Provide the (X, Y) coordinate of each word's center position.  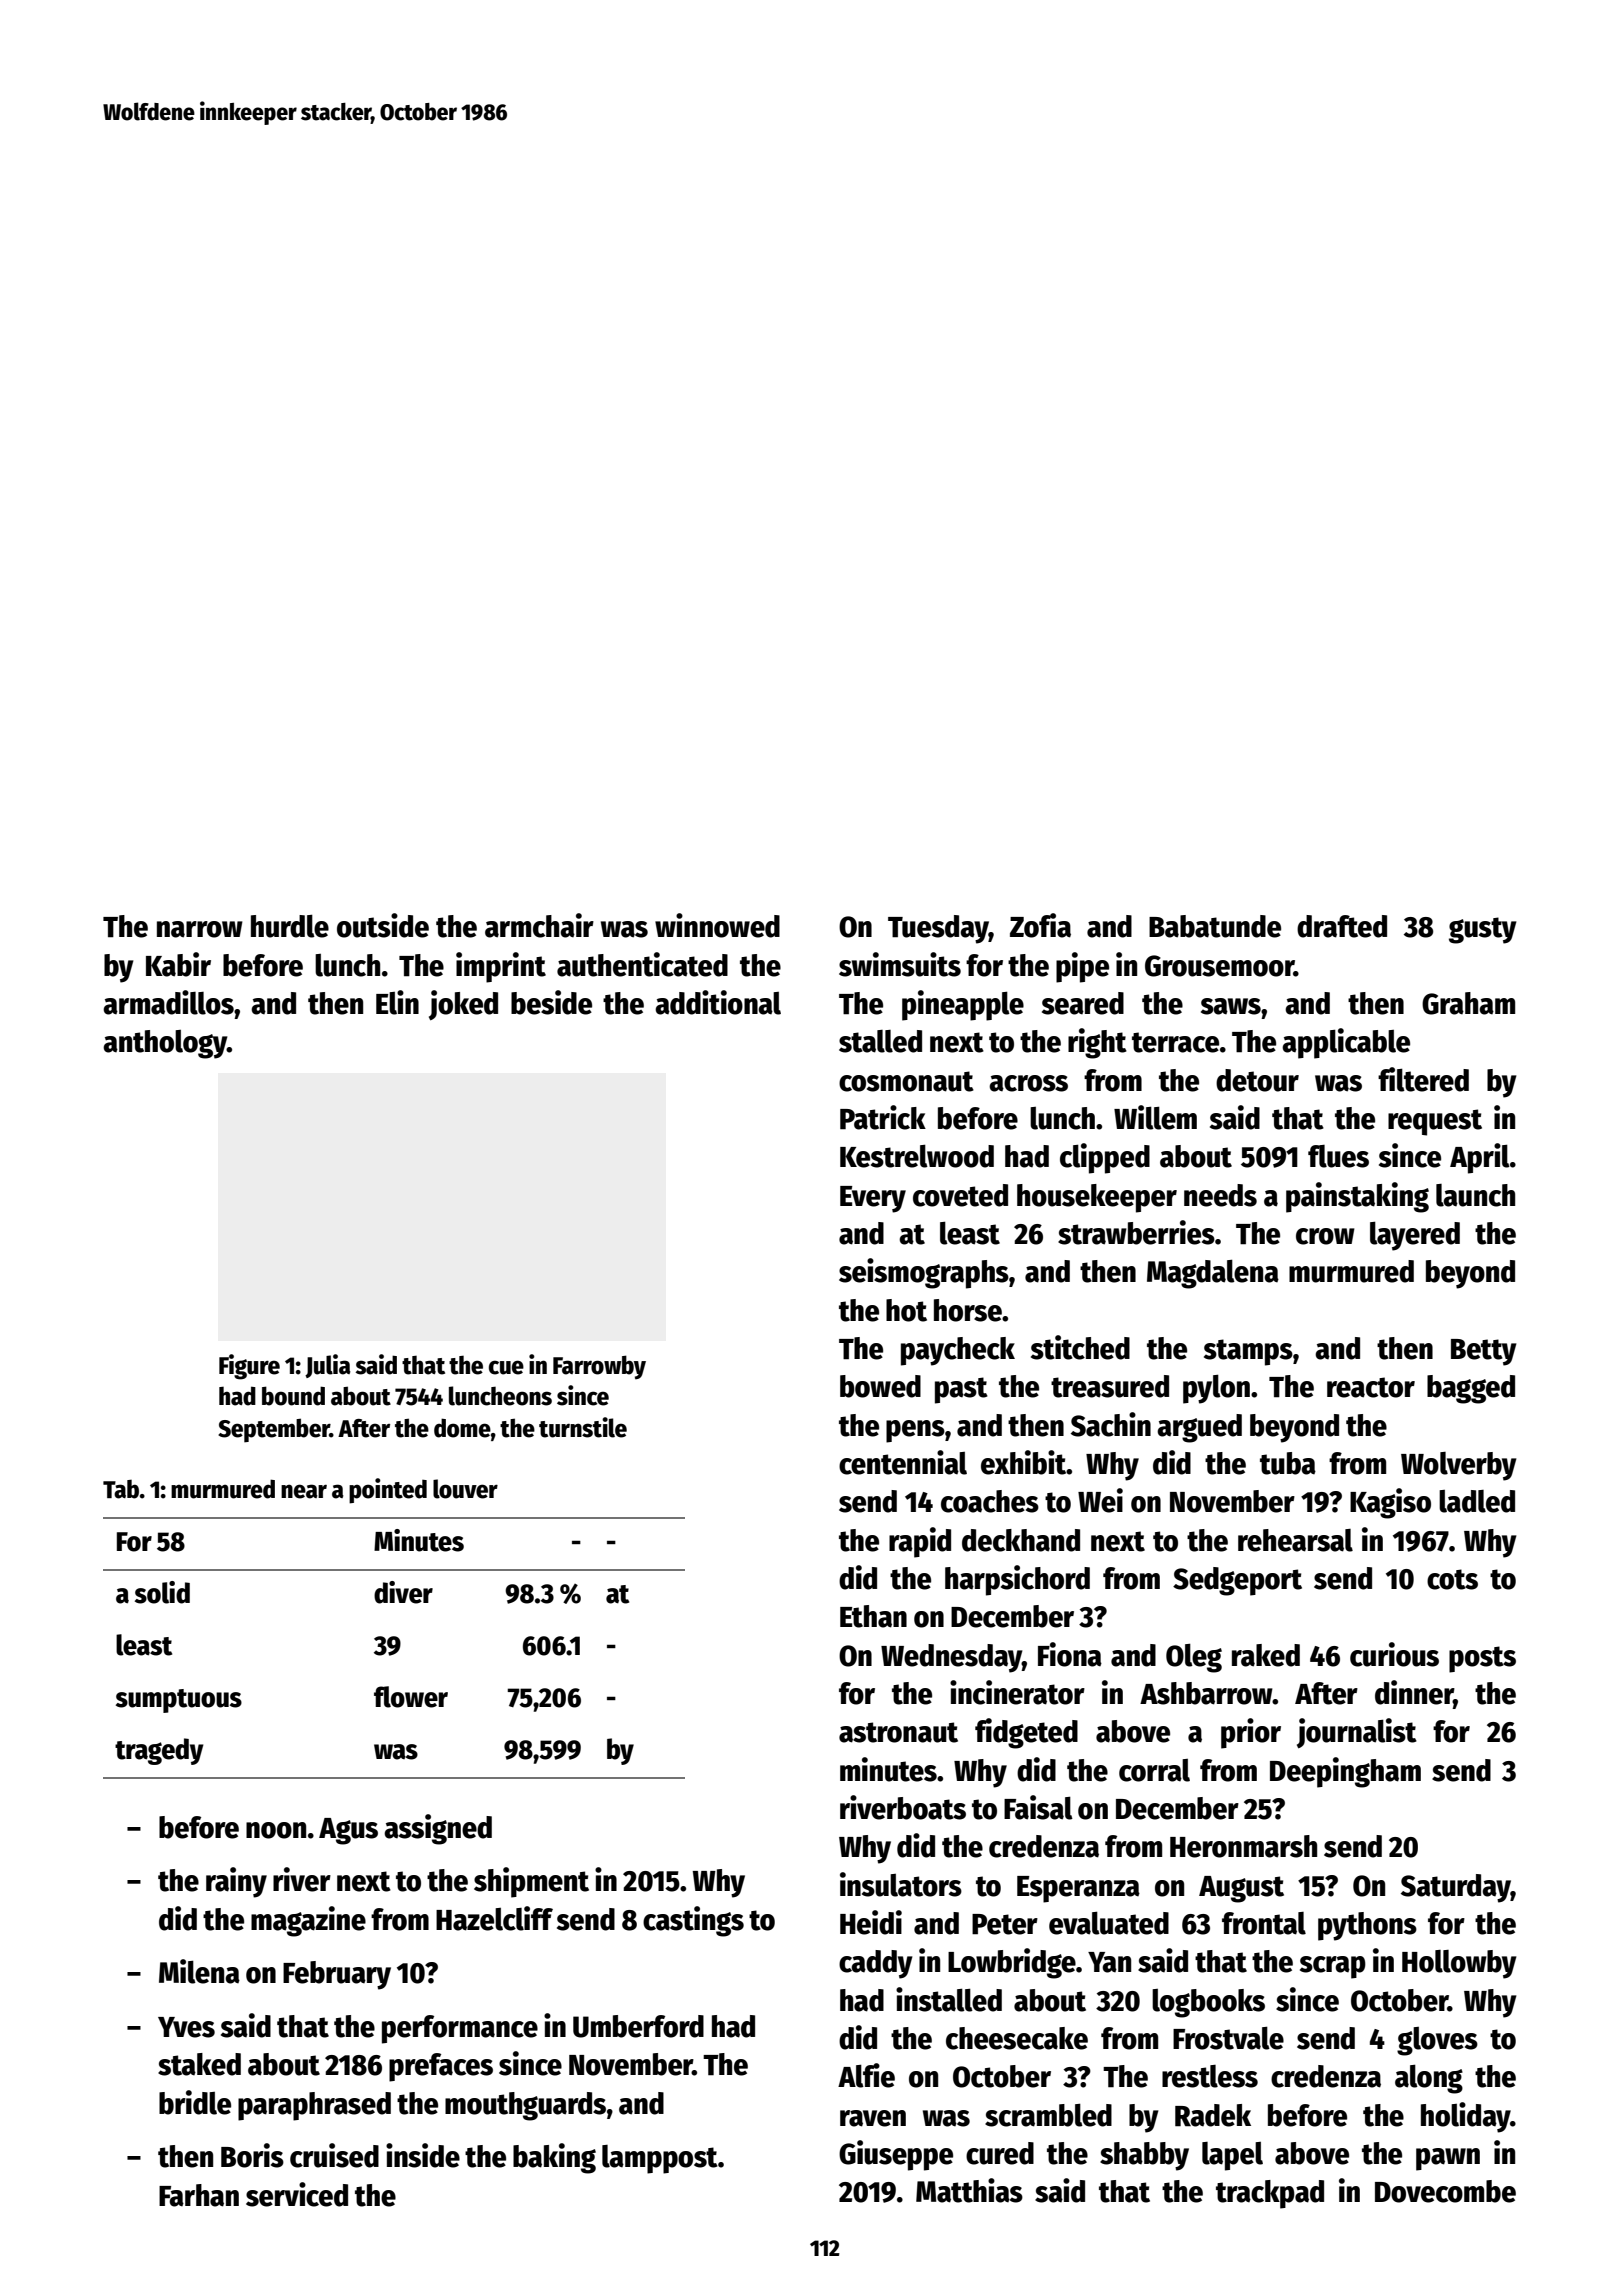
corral (1154, 1770)
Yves (186, 2027)
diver (403, 1592)
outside (383, 925)
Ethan (873, 1616)
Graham (1468, 1003)
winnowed (717, 925)
